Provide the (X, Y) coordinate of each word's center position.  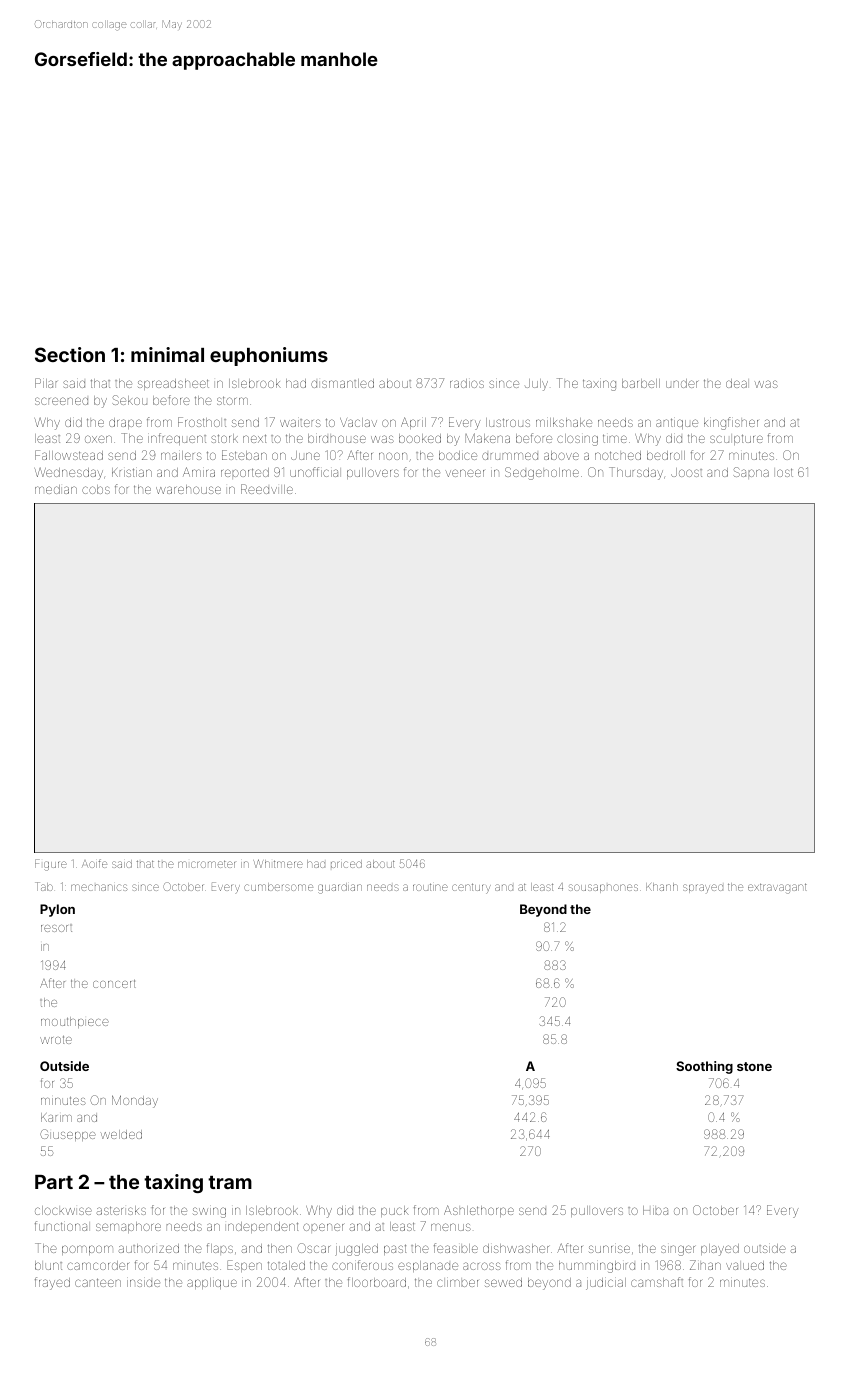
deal (736, 383)
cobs (96, 489)
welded (121, 1134)
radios (467, 383)
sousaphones (603, 888)
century (471, 888)
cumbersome (278, 887)
